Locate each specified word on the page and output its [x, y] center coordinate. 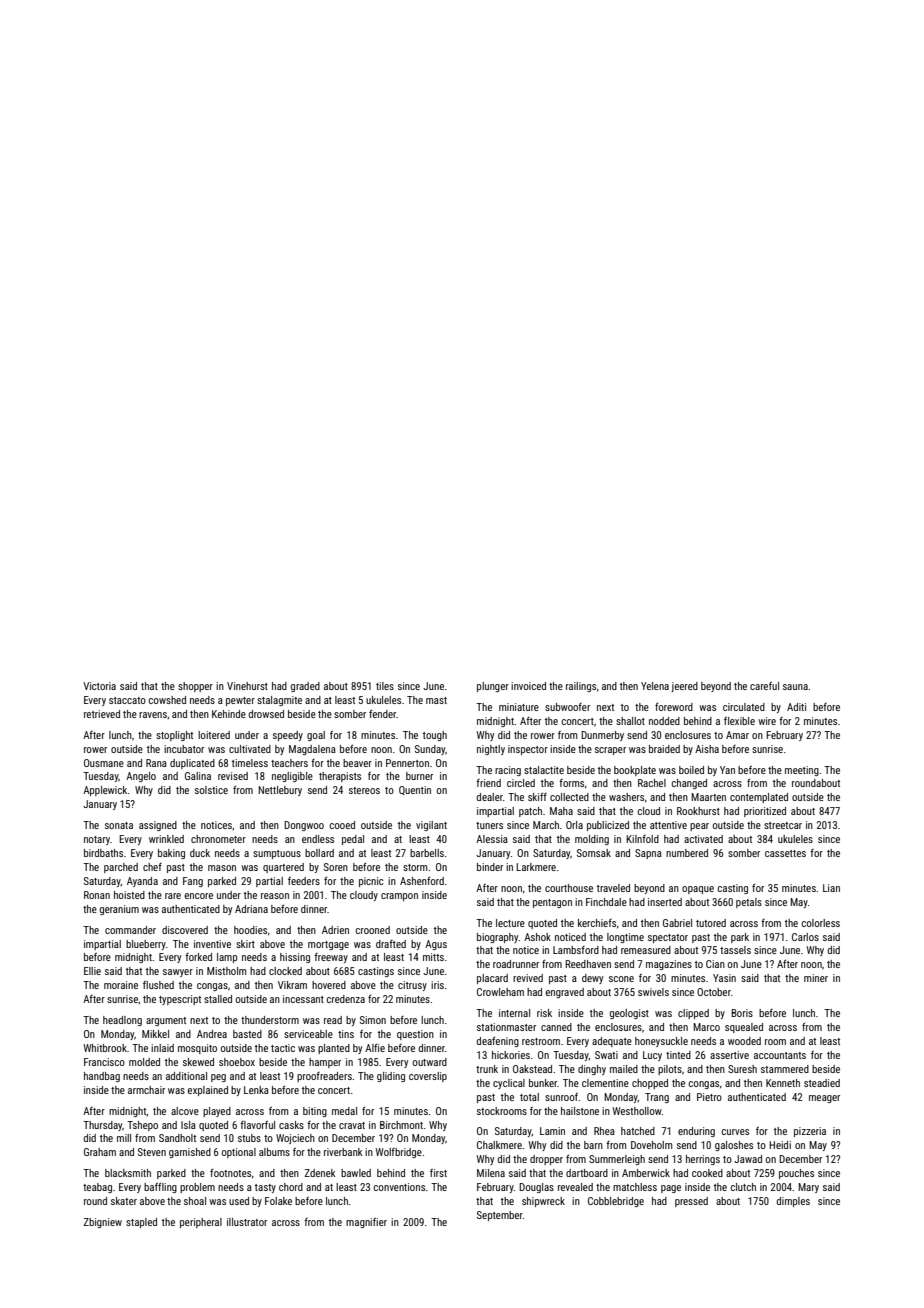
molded [144, 1062]
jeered [684, 687]
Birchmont [401, 1125]
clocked [285, 971]
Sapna [648, 854]
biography [498, 938]
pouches [796, 1174]
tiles [385, 686]
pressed [691, 1202]
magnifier [366, 1223]
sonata [119, 825]
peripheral [201, 1223]
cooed [342, 825]
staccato [127, 700]
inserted [665, 902]
